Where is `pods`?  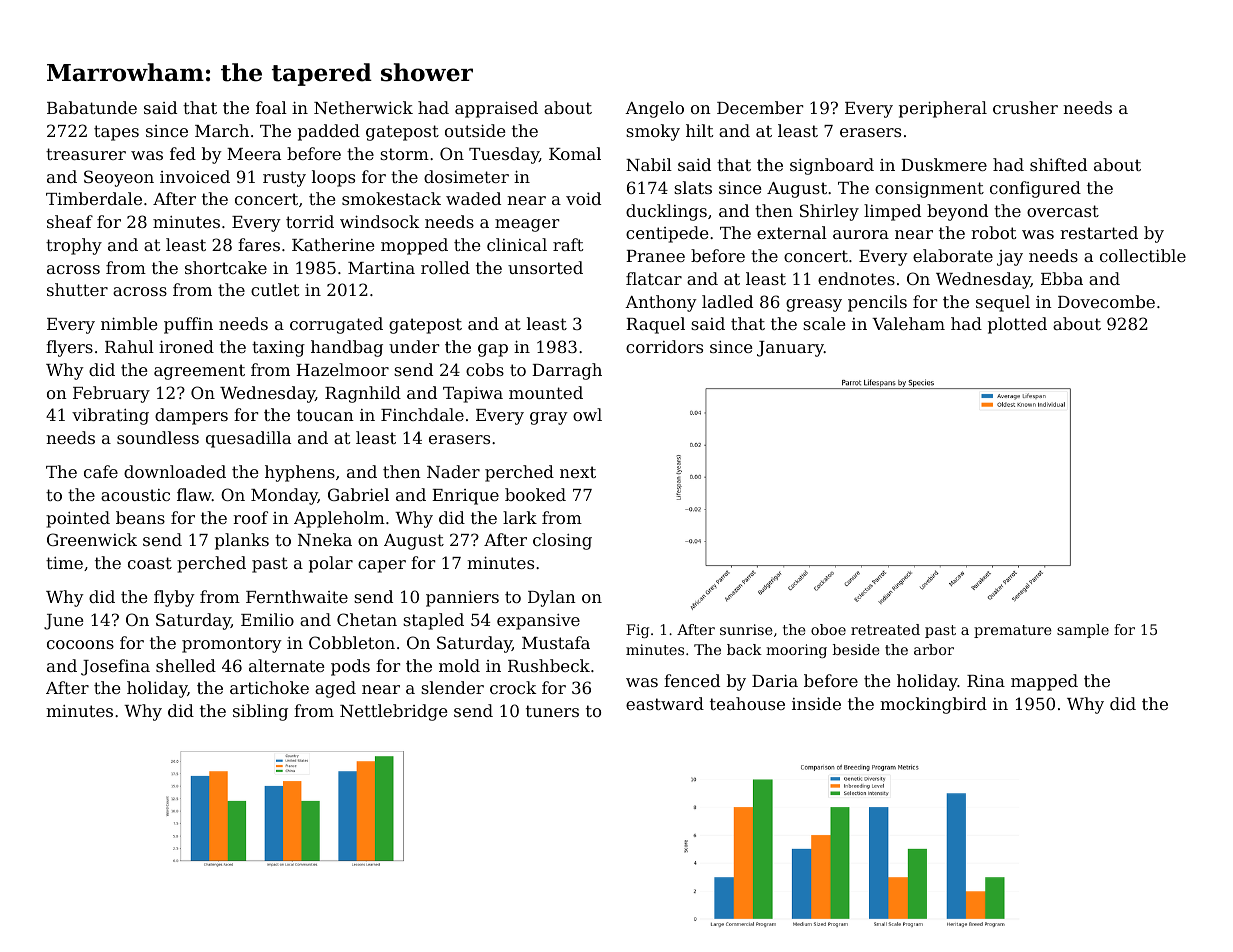 pods is located at coordinates (350, 667).
